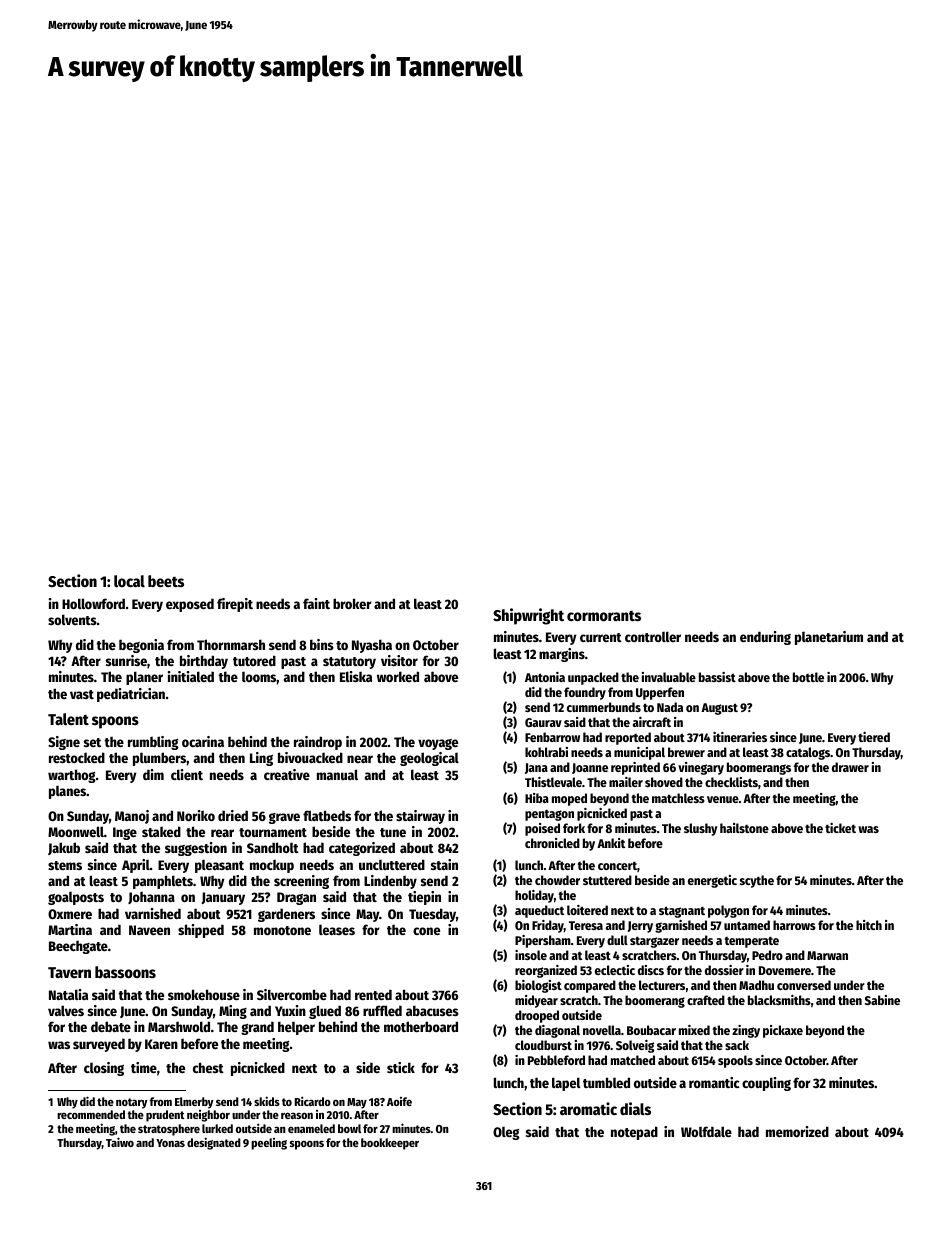 This screenshot has height=1233, width=952. I want to click on neighbor, so click(208, 1116).
